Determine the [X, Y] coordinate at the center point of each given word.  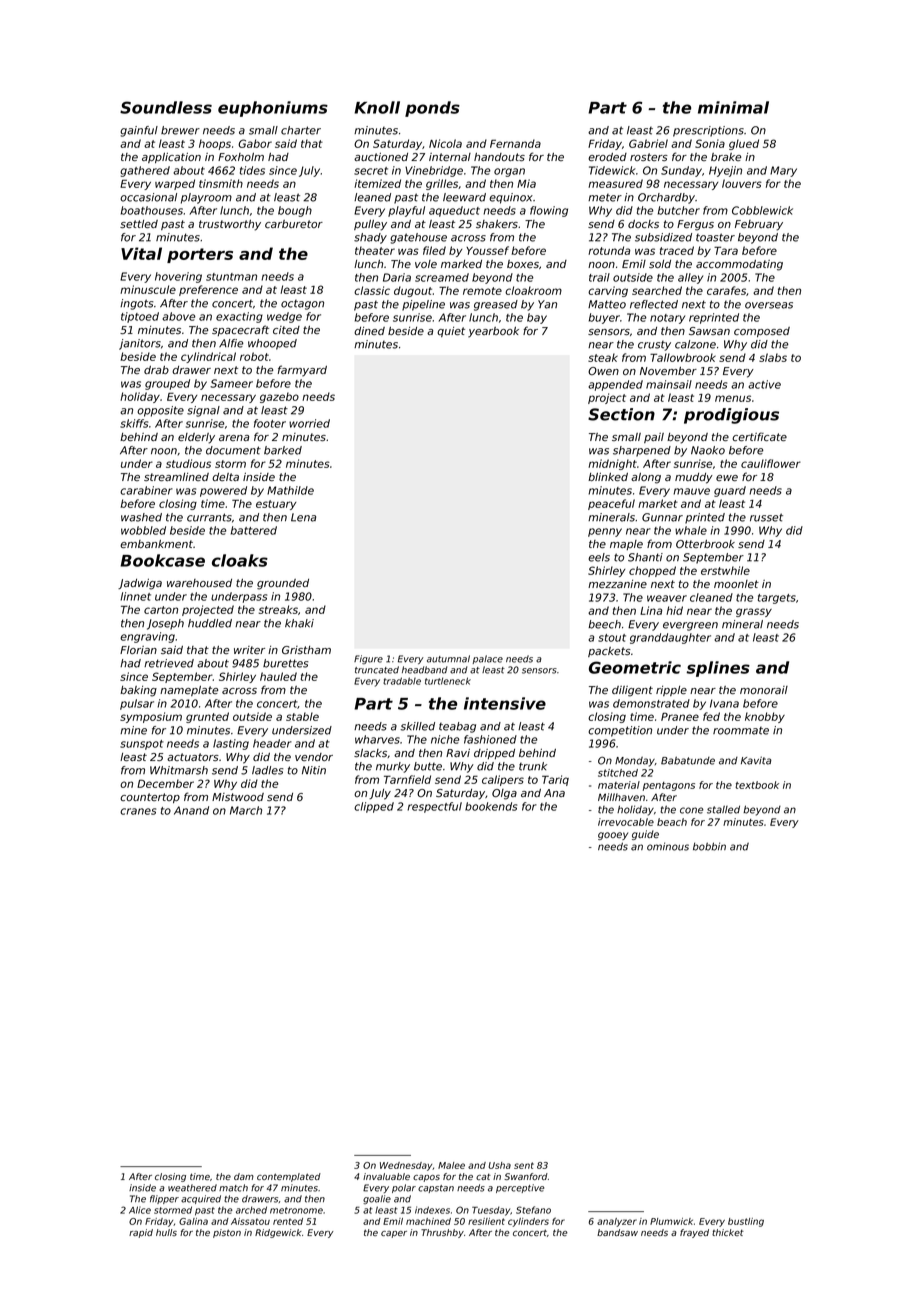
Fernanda [515, 143]
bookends [491, 806]
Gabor [255, 143]
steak [603, 357]
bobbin [709, 846]
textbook [757, 785]
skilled [417, 726]
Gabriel [648, 143]
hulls [166, 1232]
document [233, 450]
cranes [138, 811]
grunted [207, 717]
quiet [451, 332]
